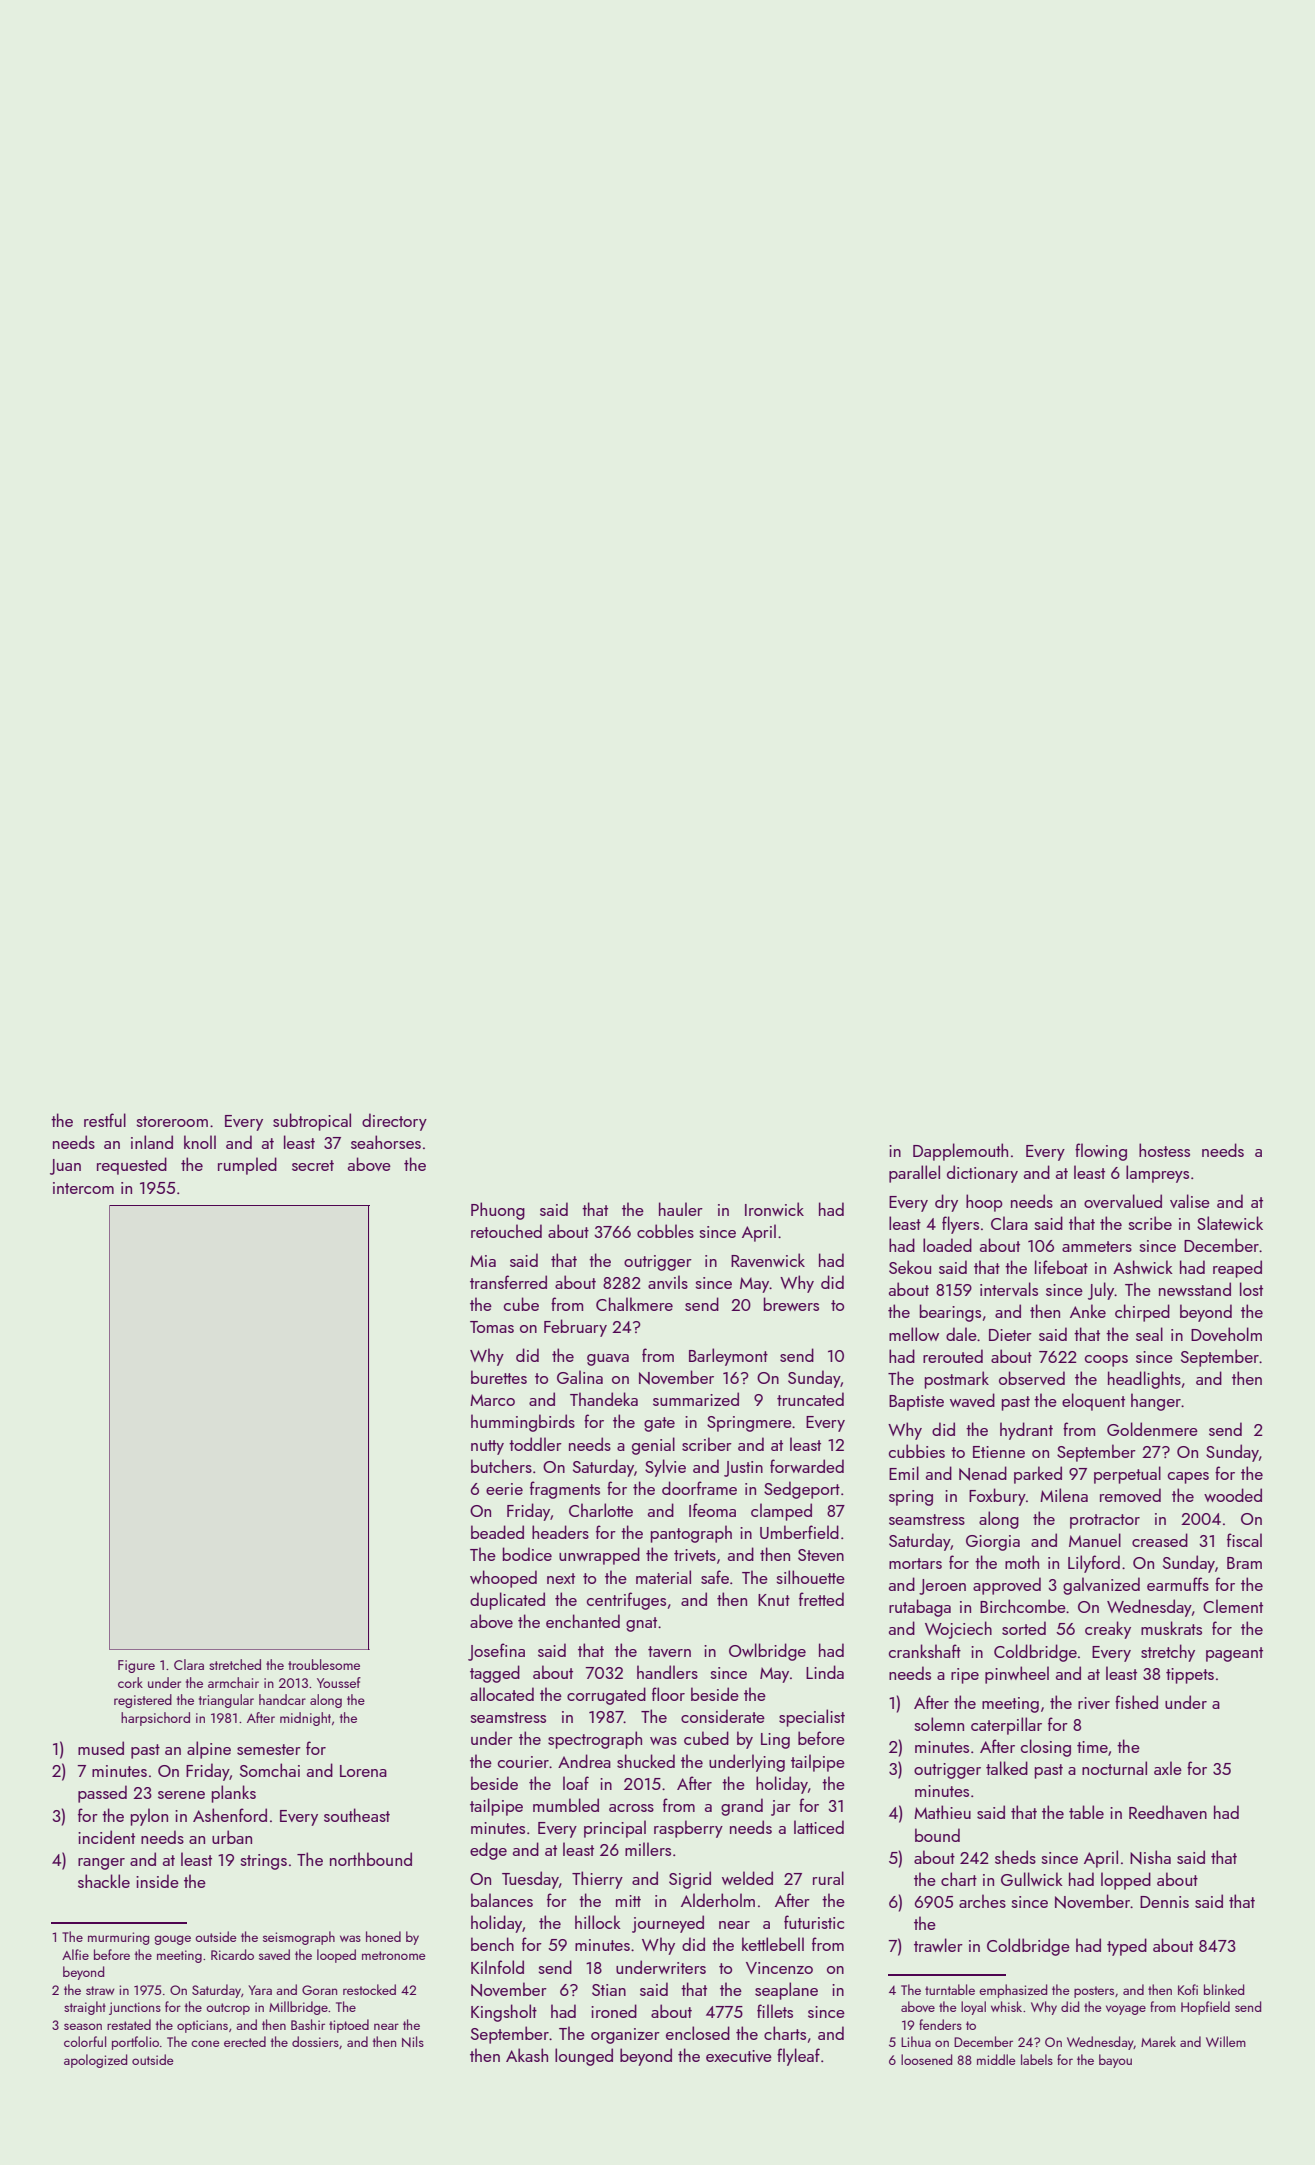 The height and width of the screenshot is (2165, 1315). Describe the element at coordinates (530, 1880) in the screenshot. I see `Tuesday` at that location.
